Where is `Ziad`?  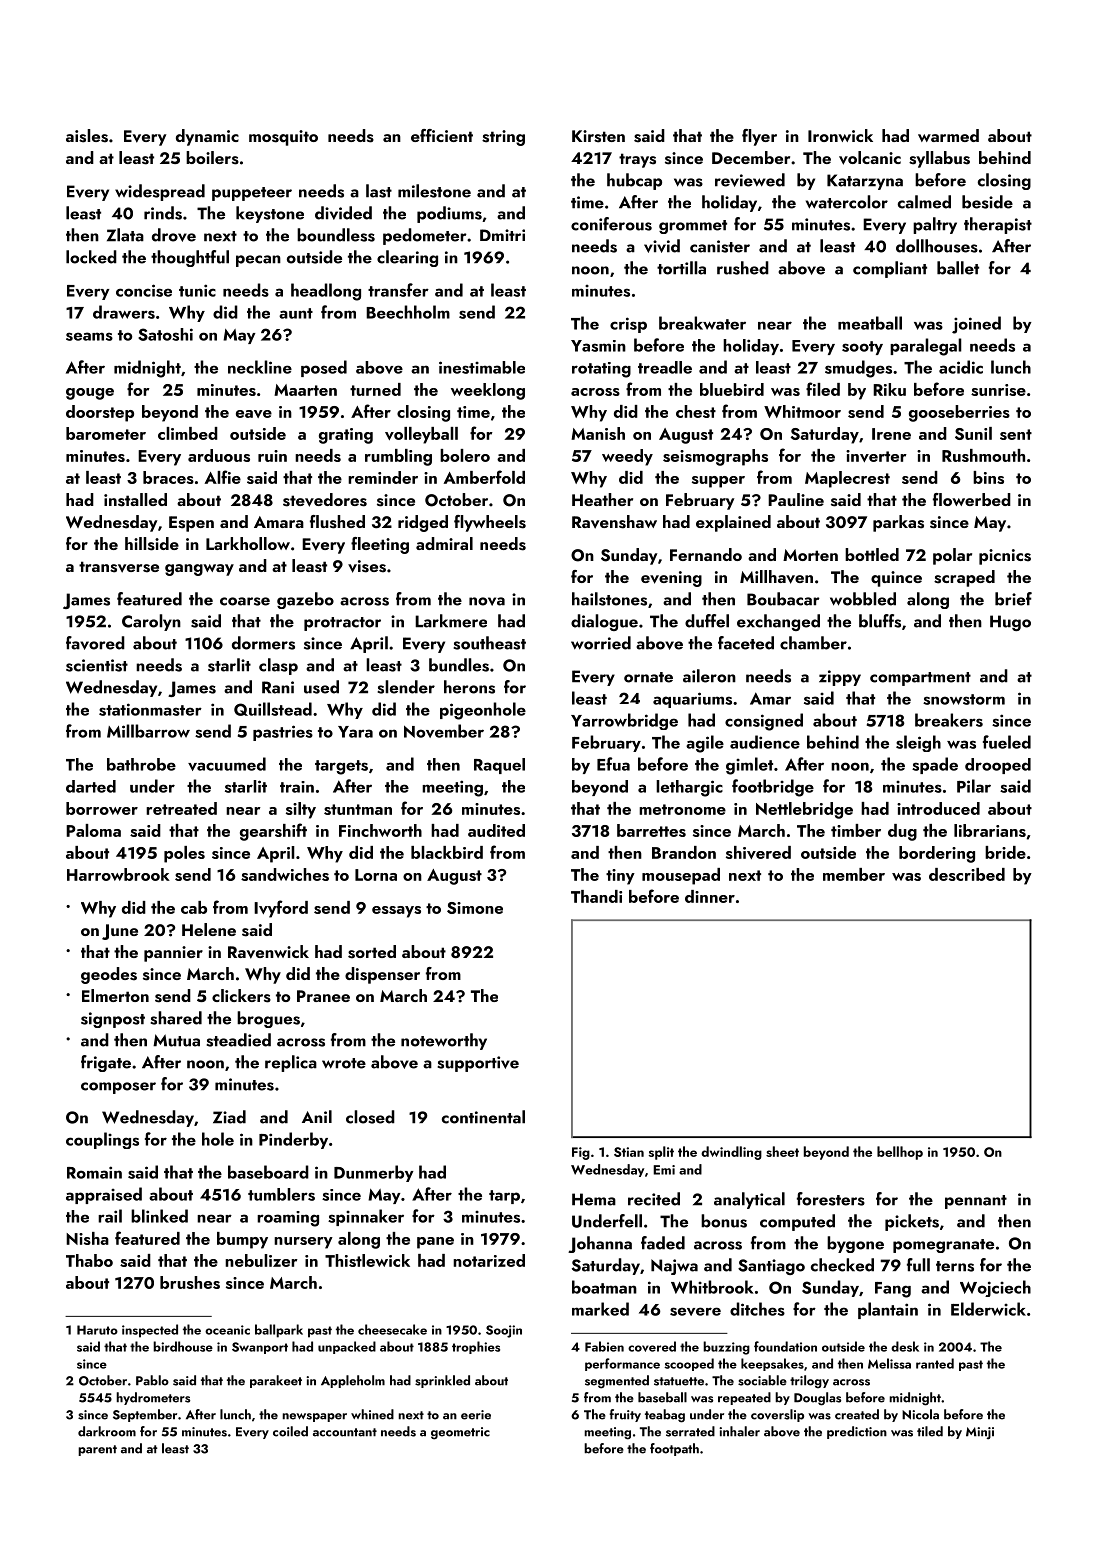 Ziad is located at coordinates (229, 1117).
